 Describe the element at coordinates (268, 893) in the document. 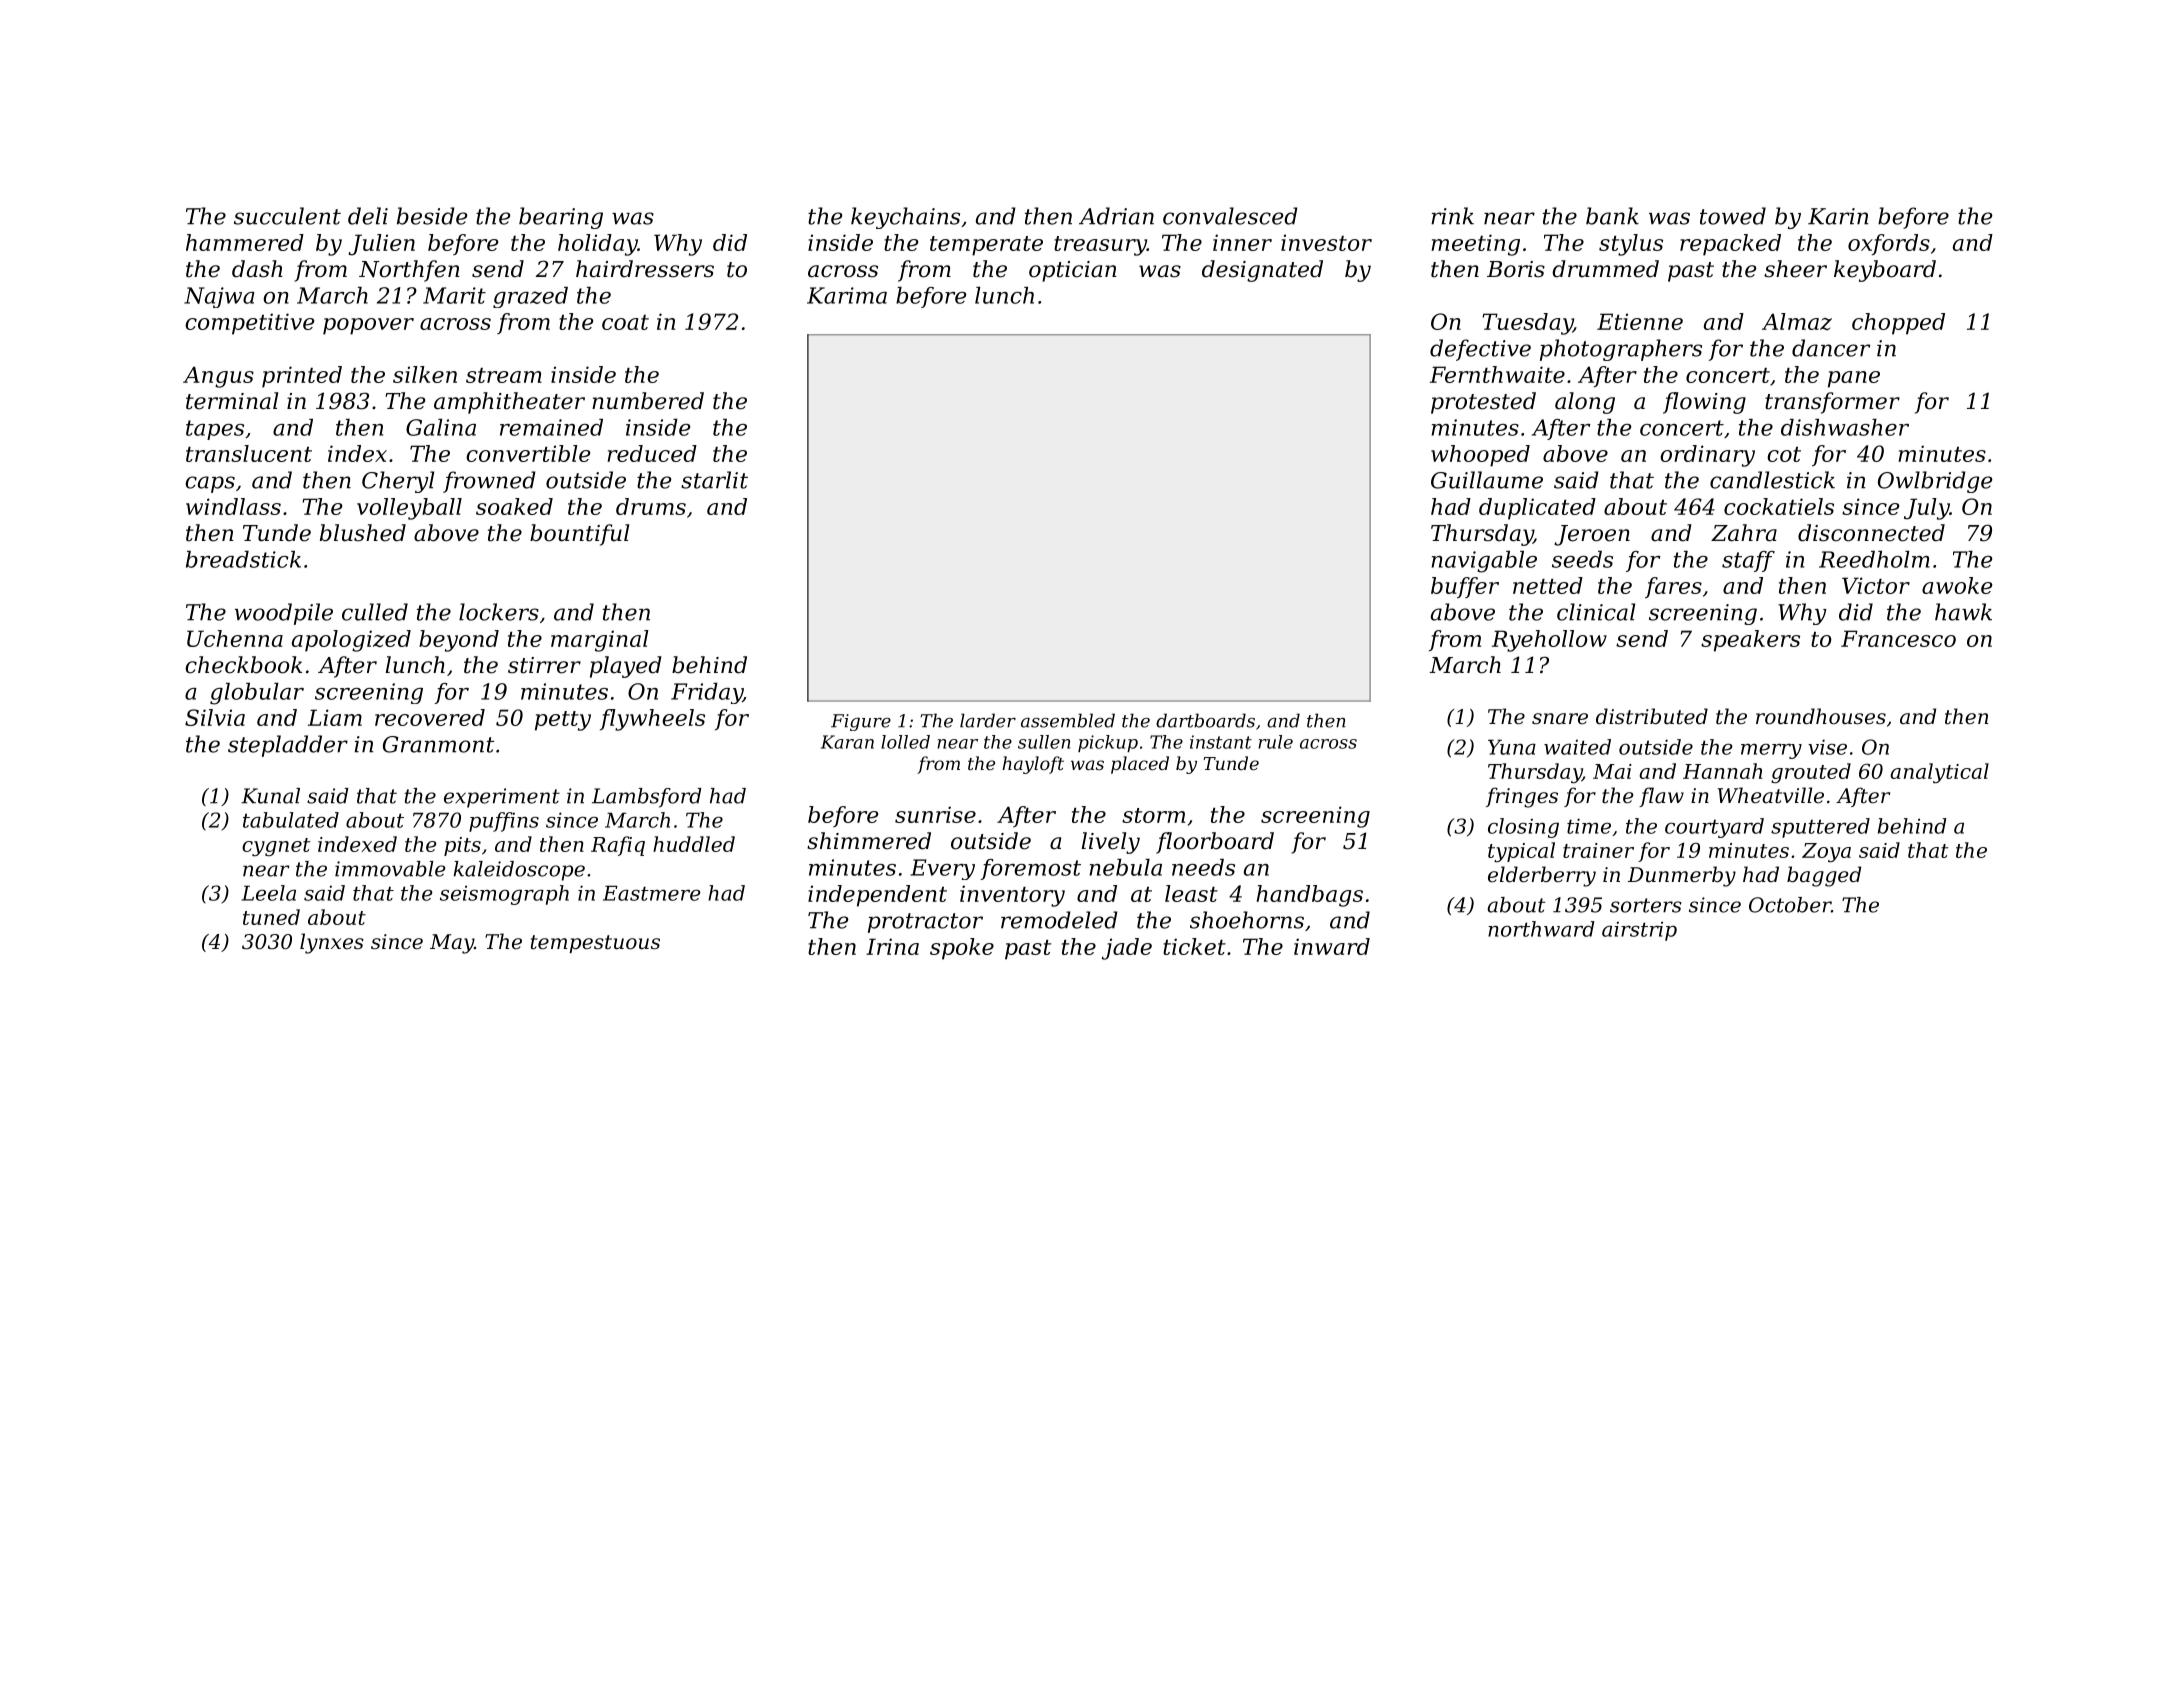

I see `Leela` at that location.
